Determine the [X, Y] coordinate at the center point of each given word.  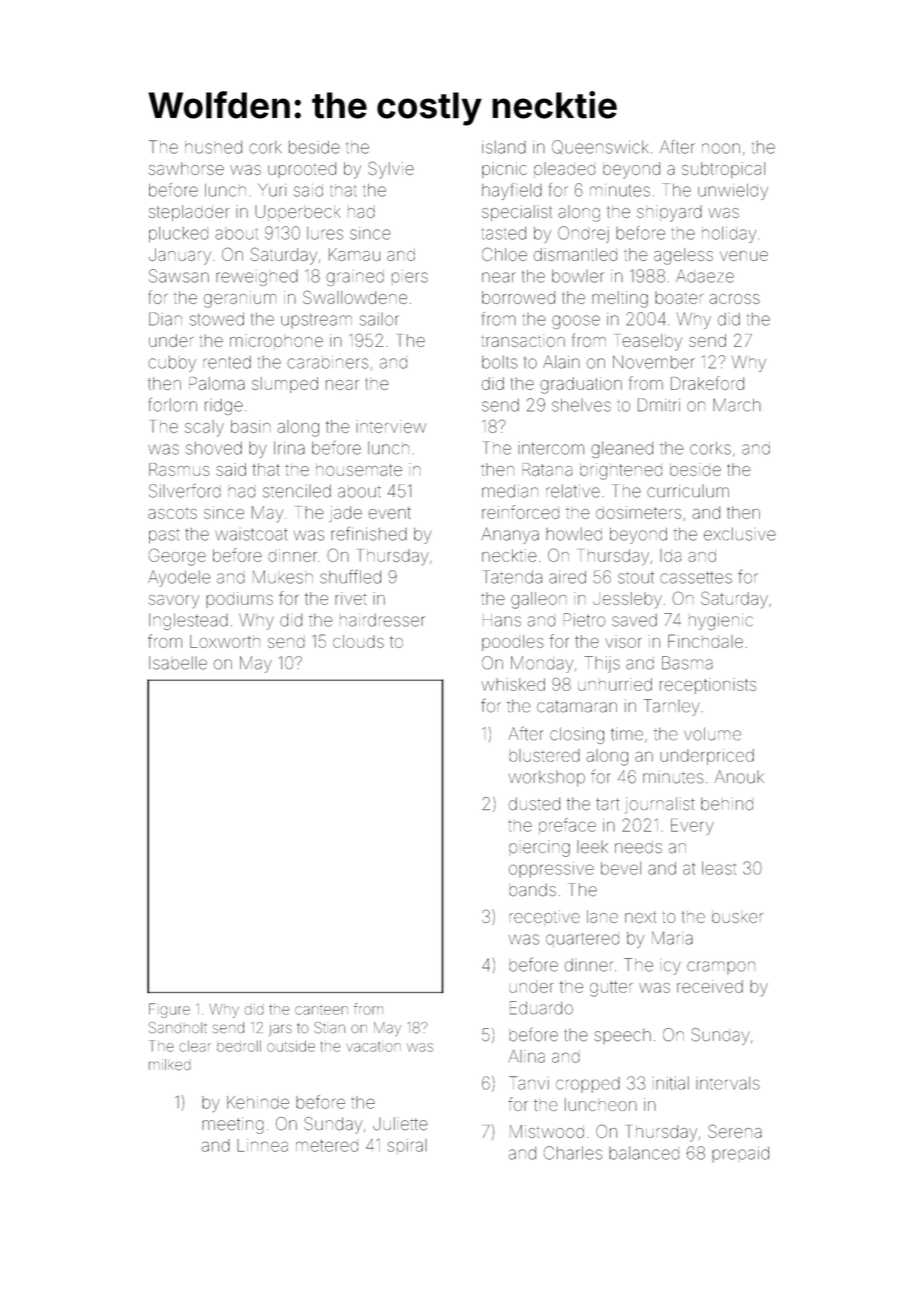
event [390, 513]
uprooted [302, 170]
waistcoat [251, 534]
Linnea [262, 1145]
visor [623, 641]
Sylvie [391, 170]
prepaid [740, 1154]
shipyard [669, 213]
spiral [407, 1145]
